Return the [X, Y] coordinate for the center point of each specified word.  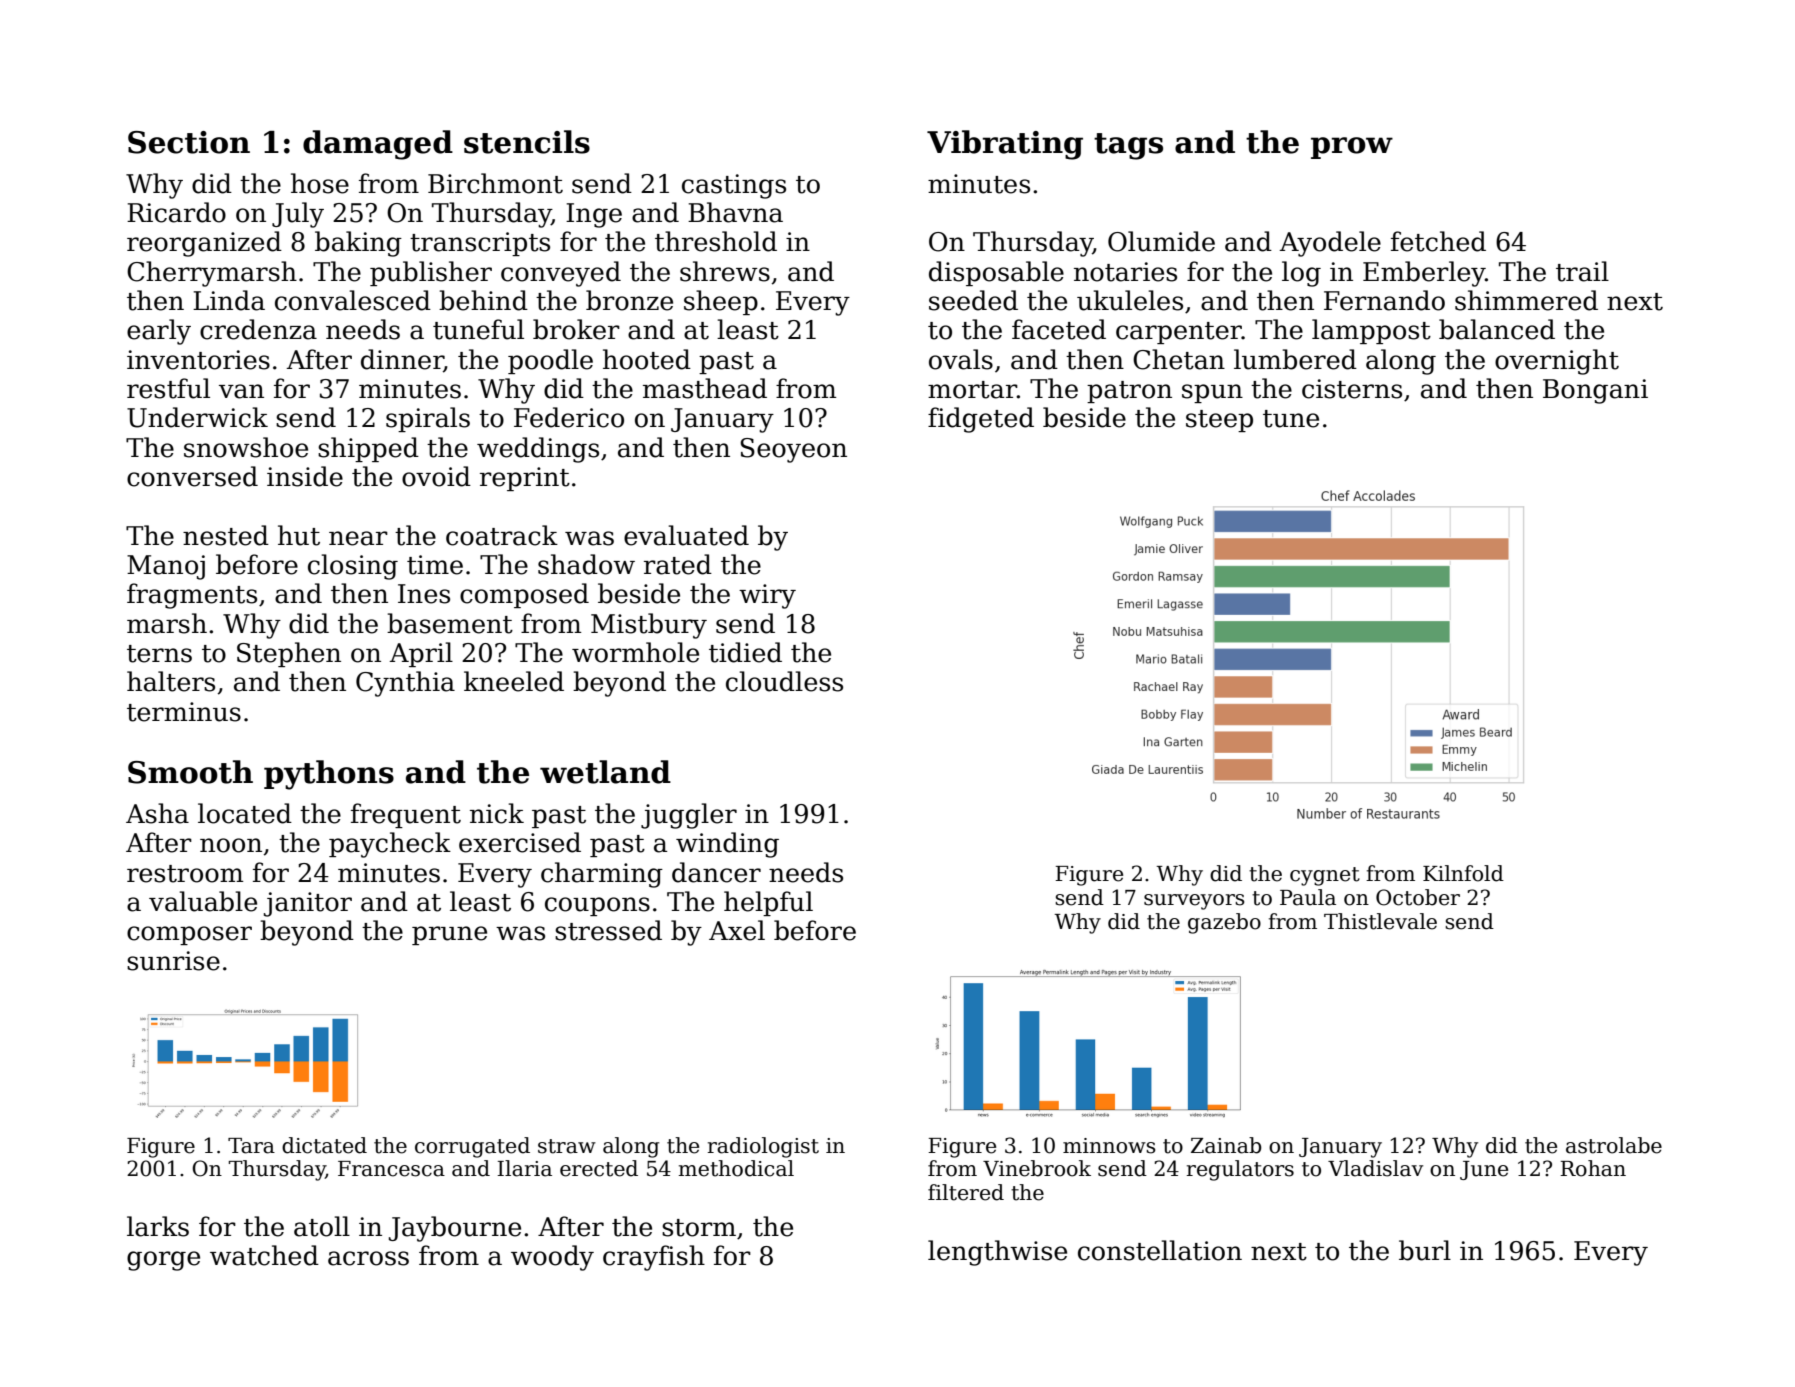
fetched [1438, 241]
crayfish [654, 1258]
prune [449, 935]
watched [264, 1255]
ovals [961, 359]
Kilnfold [1463, 873]
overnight [1557, 362]
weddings [538, 450]
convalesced [353, 300]
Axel [737, 930]
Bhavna [735, 212]
